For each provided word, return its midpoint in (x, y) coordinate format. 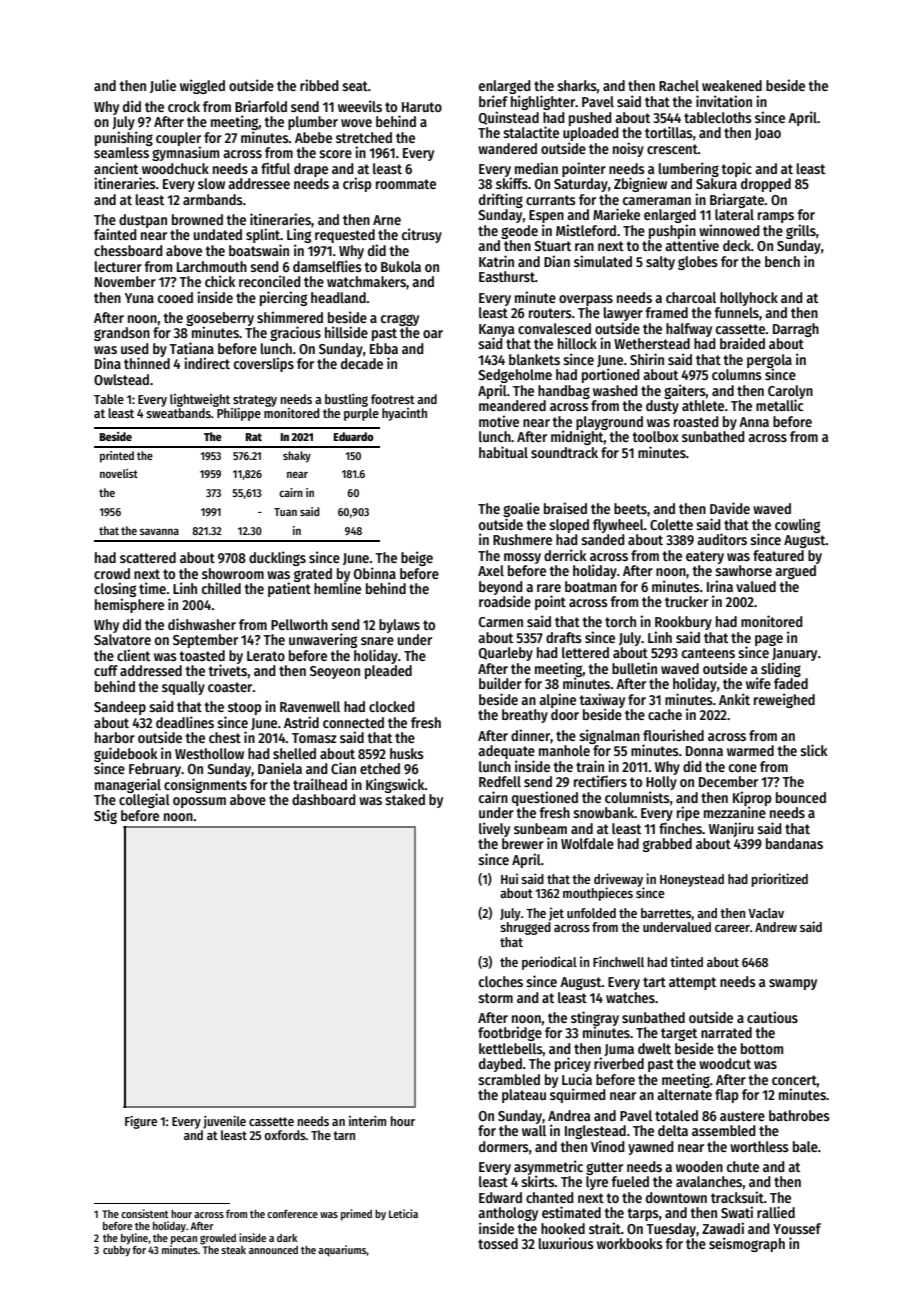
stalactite (531, 132)
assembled (724, 1130)
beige (417, 558)
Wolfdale (587, 843)
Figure (141, 1122)
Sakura (716, 183)
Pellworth (299, 624)
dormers (504, 1146)
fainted (115, 234)
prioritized (780, 880)
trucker (686, 601)
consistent (145, 1213)
